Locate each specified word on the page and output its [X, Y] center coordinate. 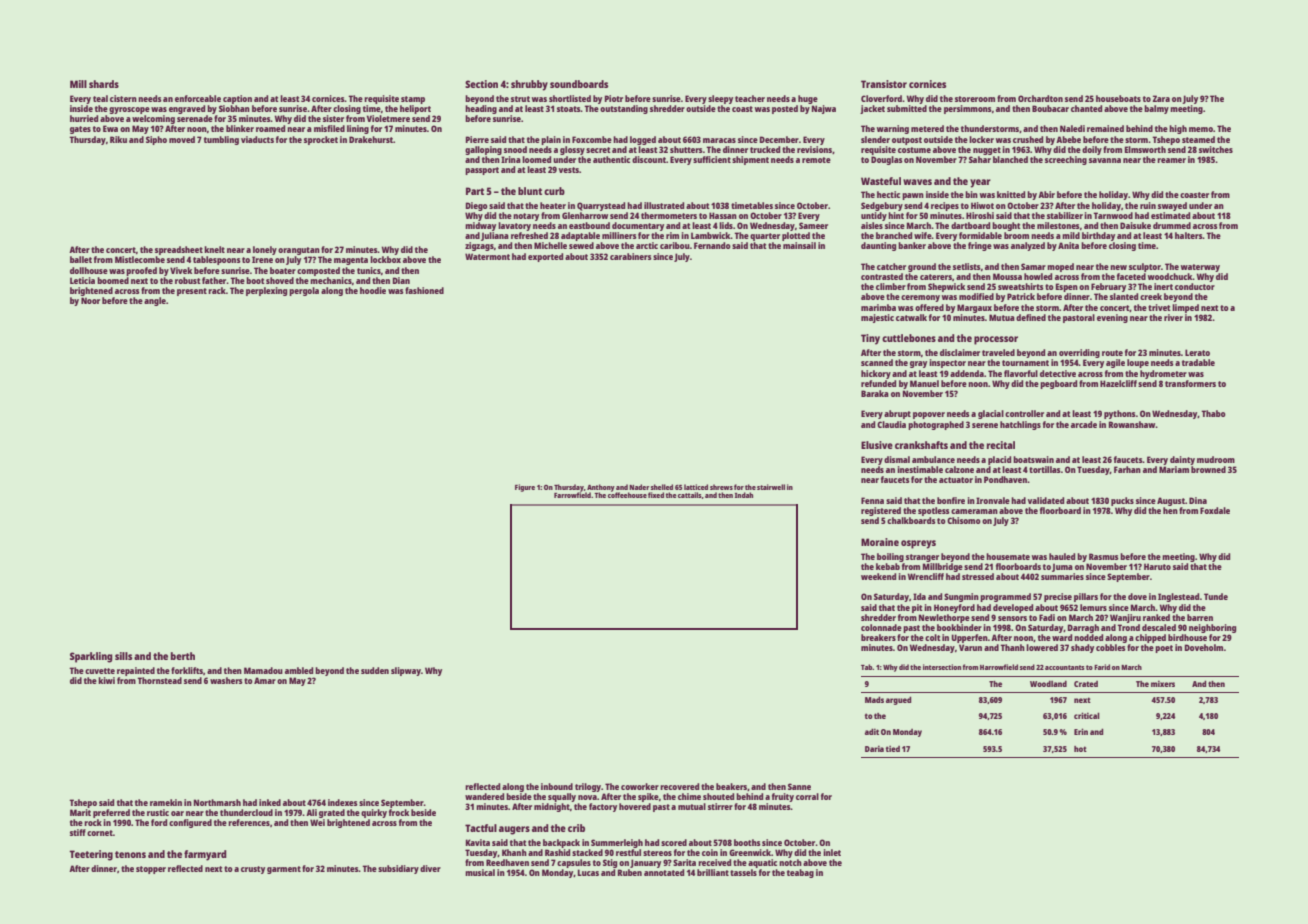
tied [893, 748]
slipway [406, 671]
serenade [195, 118]
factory [603, 807]
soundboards [579, 84]
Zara [1161, 98]
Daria [874, 748]
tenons [130, 854]
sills [123, 656]
